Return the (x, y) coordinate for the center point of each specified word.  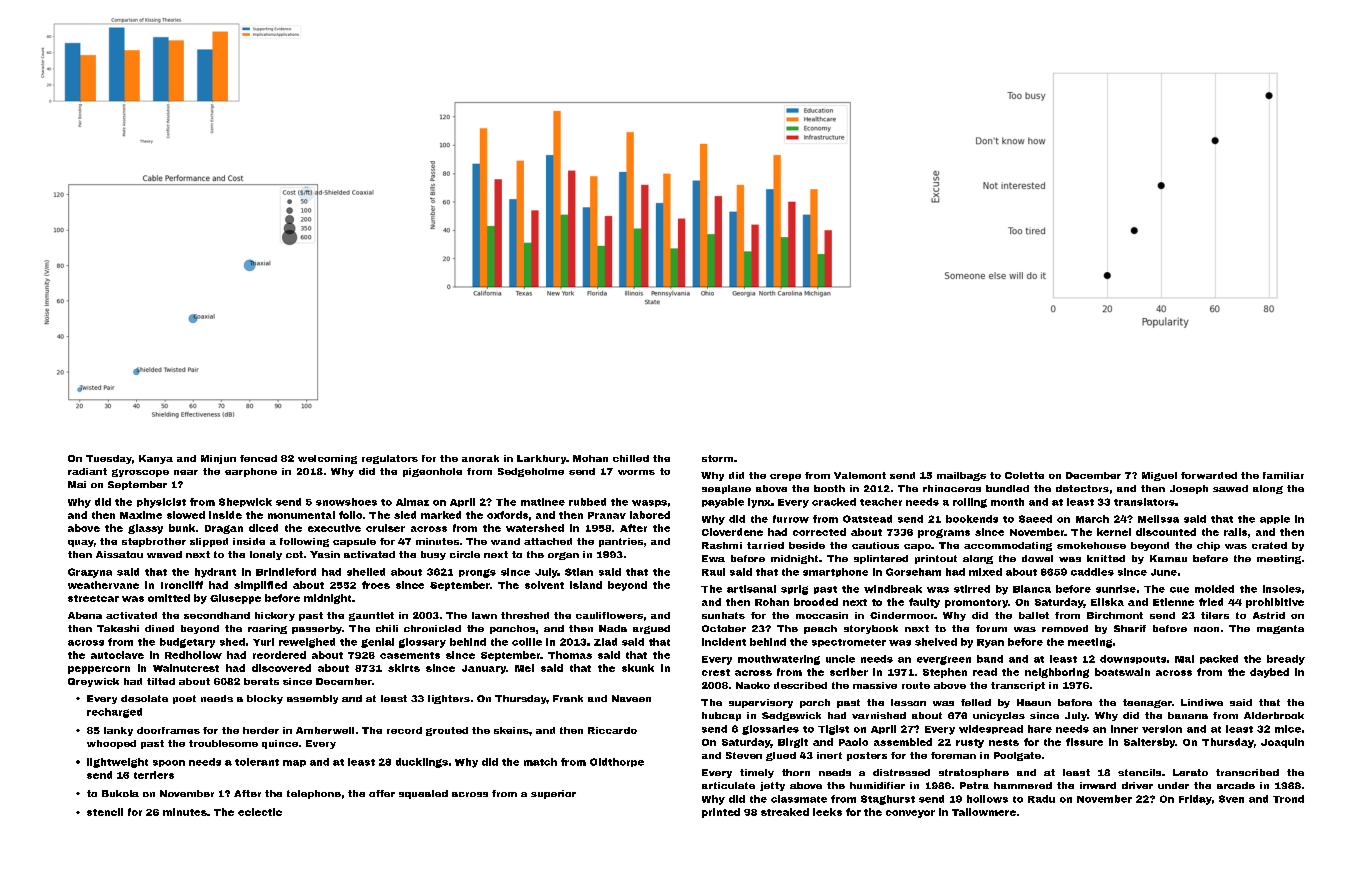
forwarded (1209, 475)
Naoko (753, 685)
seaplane (726, 489)
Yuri (263, 642)
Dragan (224, 529)
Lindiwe (1202, 702)
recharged (114, 713)
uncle (840, 659)
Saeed (1035, 519)
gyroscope (140, 473)
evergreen (944, 660)
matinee (543, 502)
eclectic (260, 812)
